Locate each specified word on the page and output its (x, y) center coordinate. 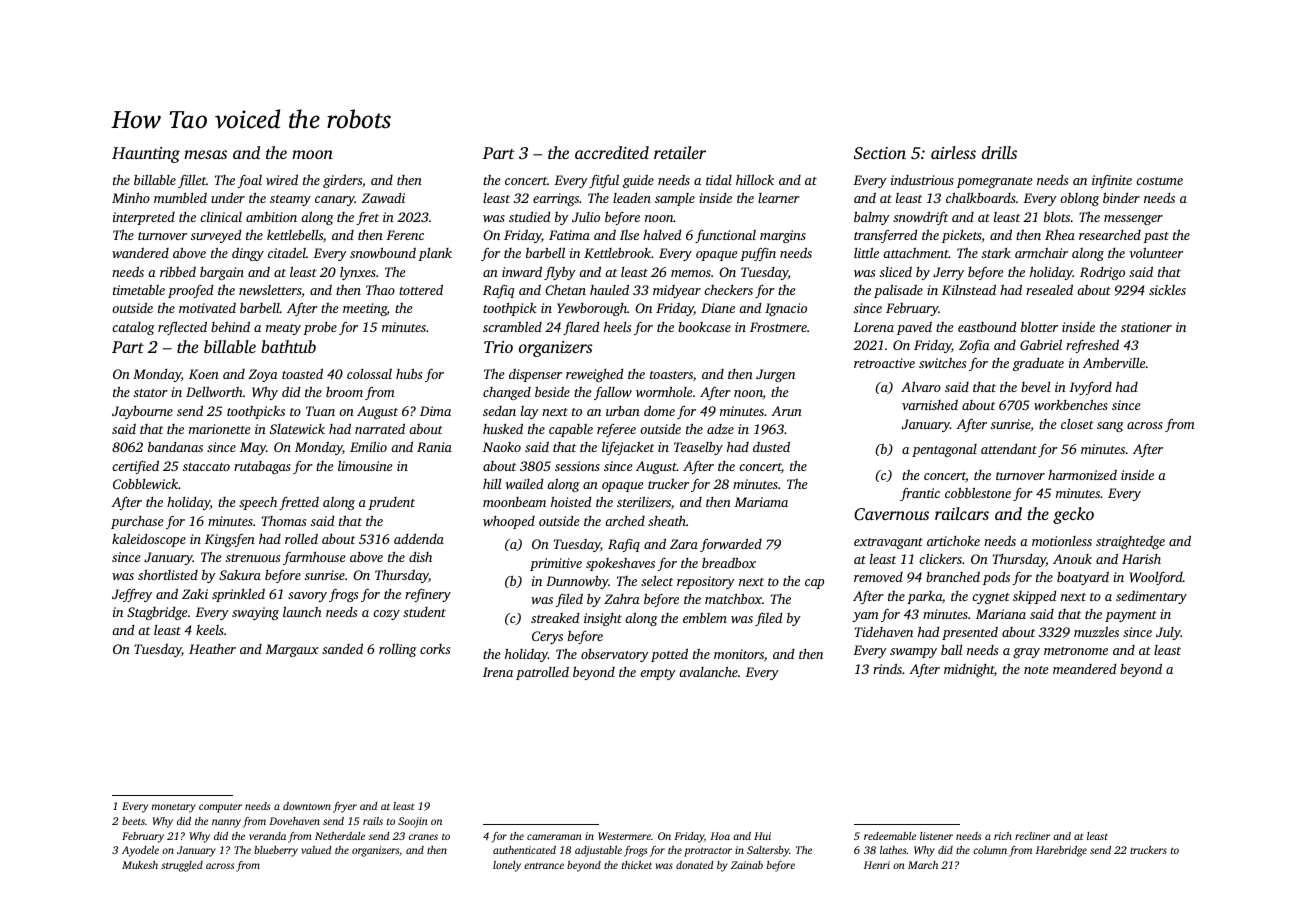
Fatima (569, 235)
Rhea (1060, 234)
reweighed (595, 375)
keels (210, 630)
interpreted (144, 218)
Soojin (413, 822)
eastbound (987, 327)
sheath (667, 520)
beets (133, 821)
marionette (220, 429)
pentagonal (944, 450)
